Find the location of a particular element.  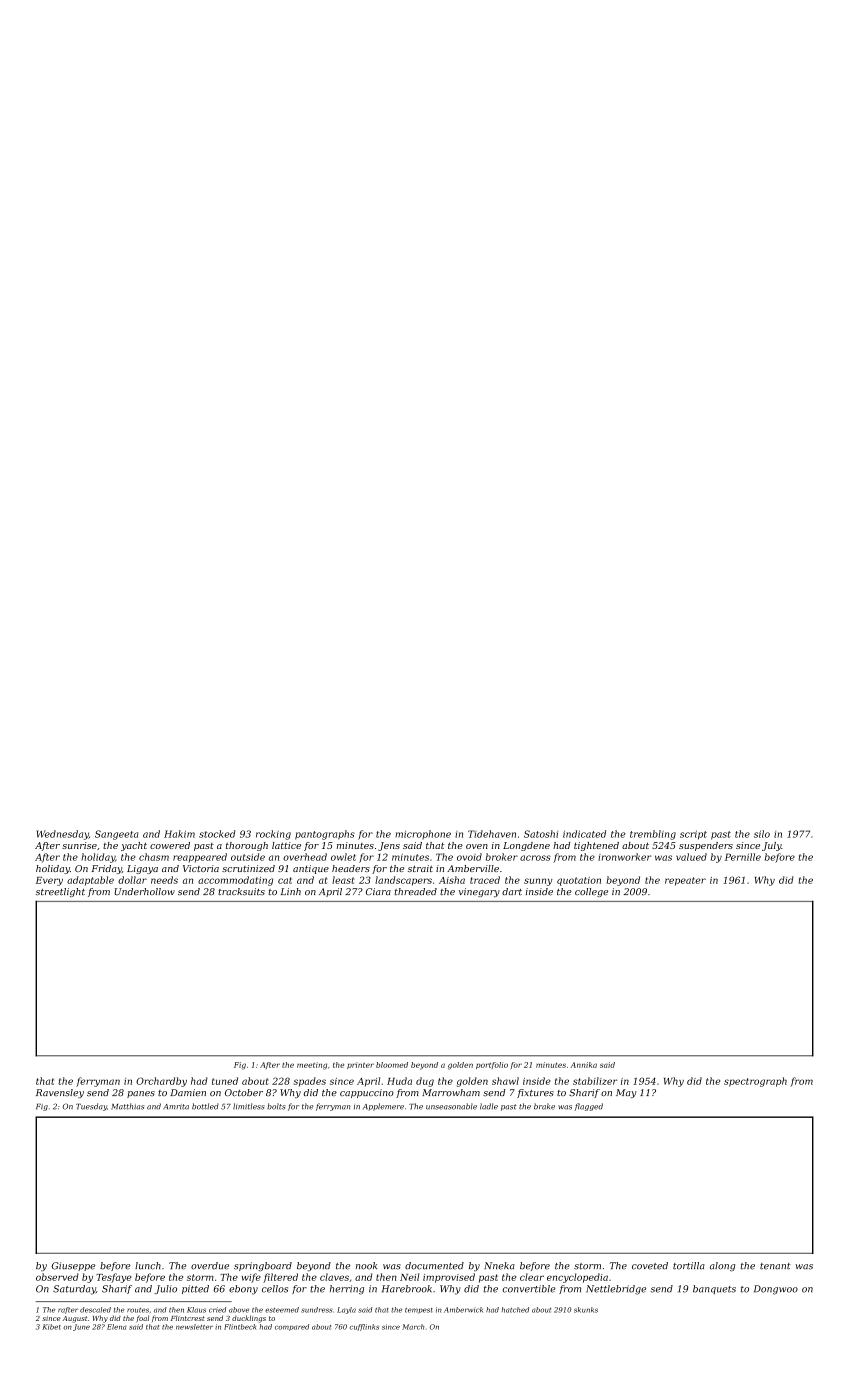

repeater is located at coordinates (685, 881).
